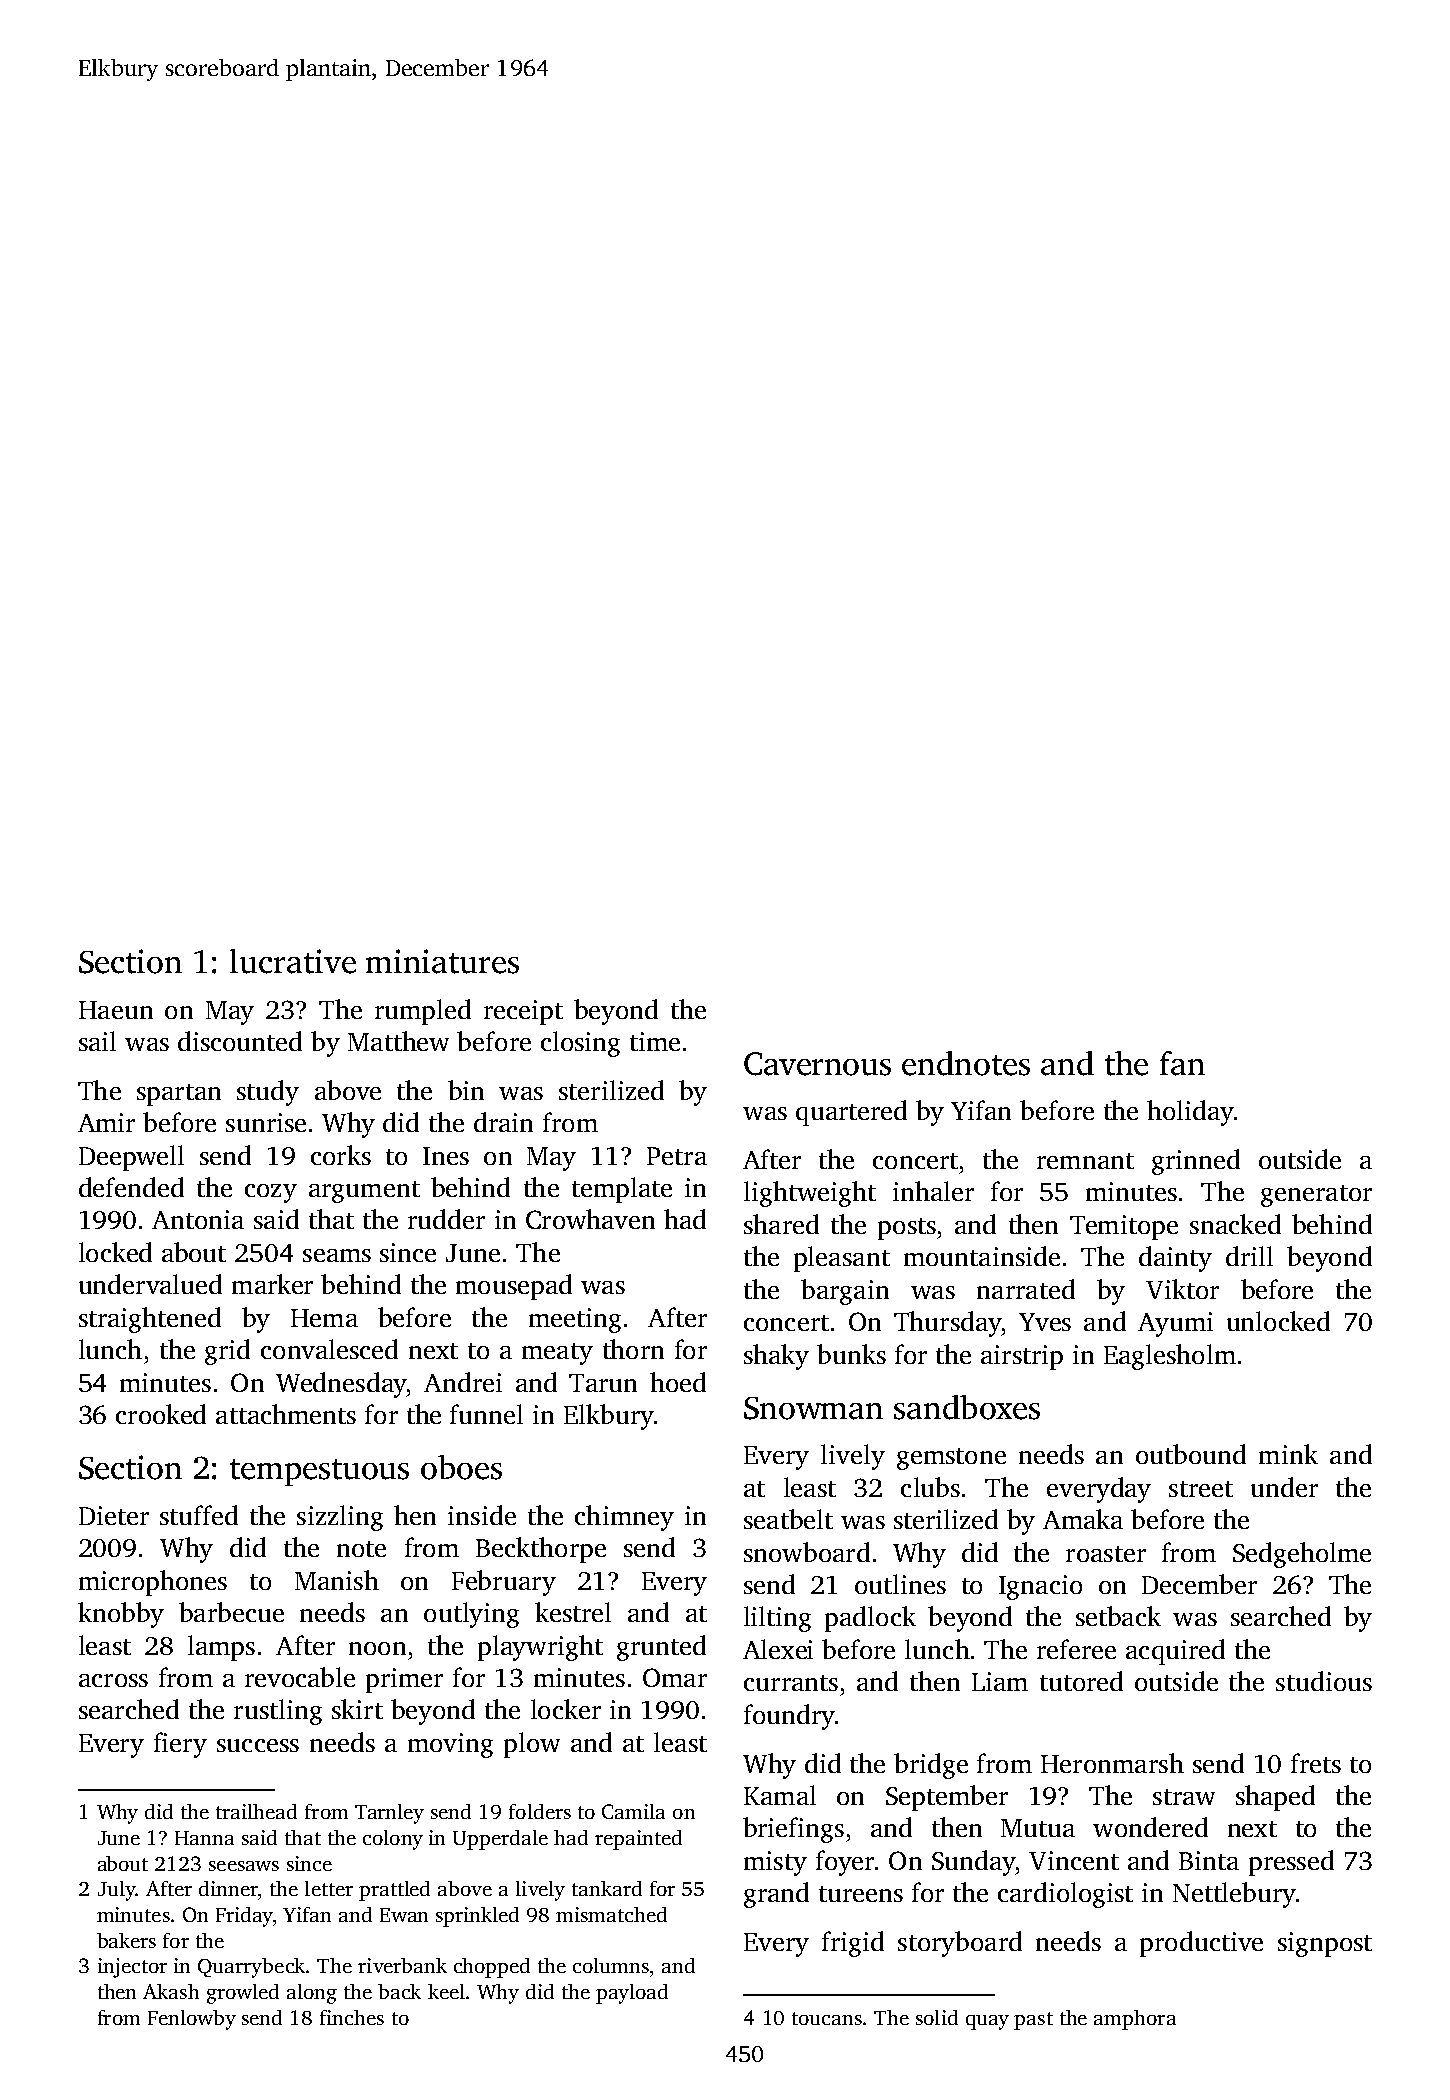 The image size is (1450, 2100). Describe the element at coordinates (810, 1194) in the screenshot. I see `lightweight` at that location.
